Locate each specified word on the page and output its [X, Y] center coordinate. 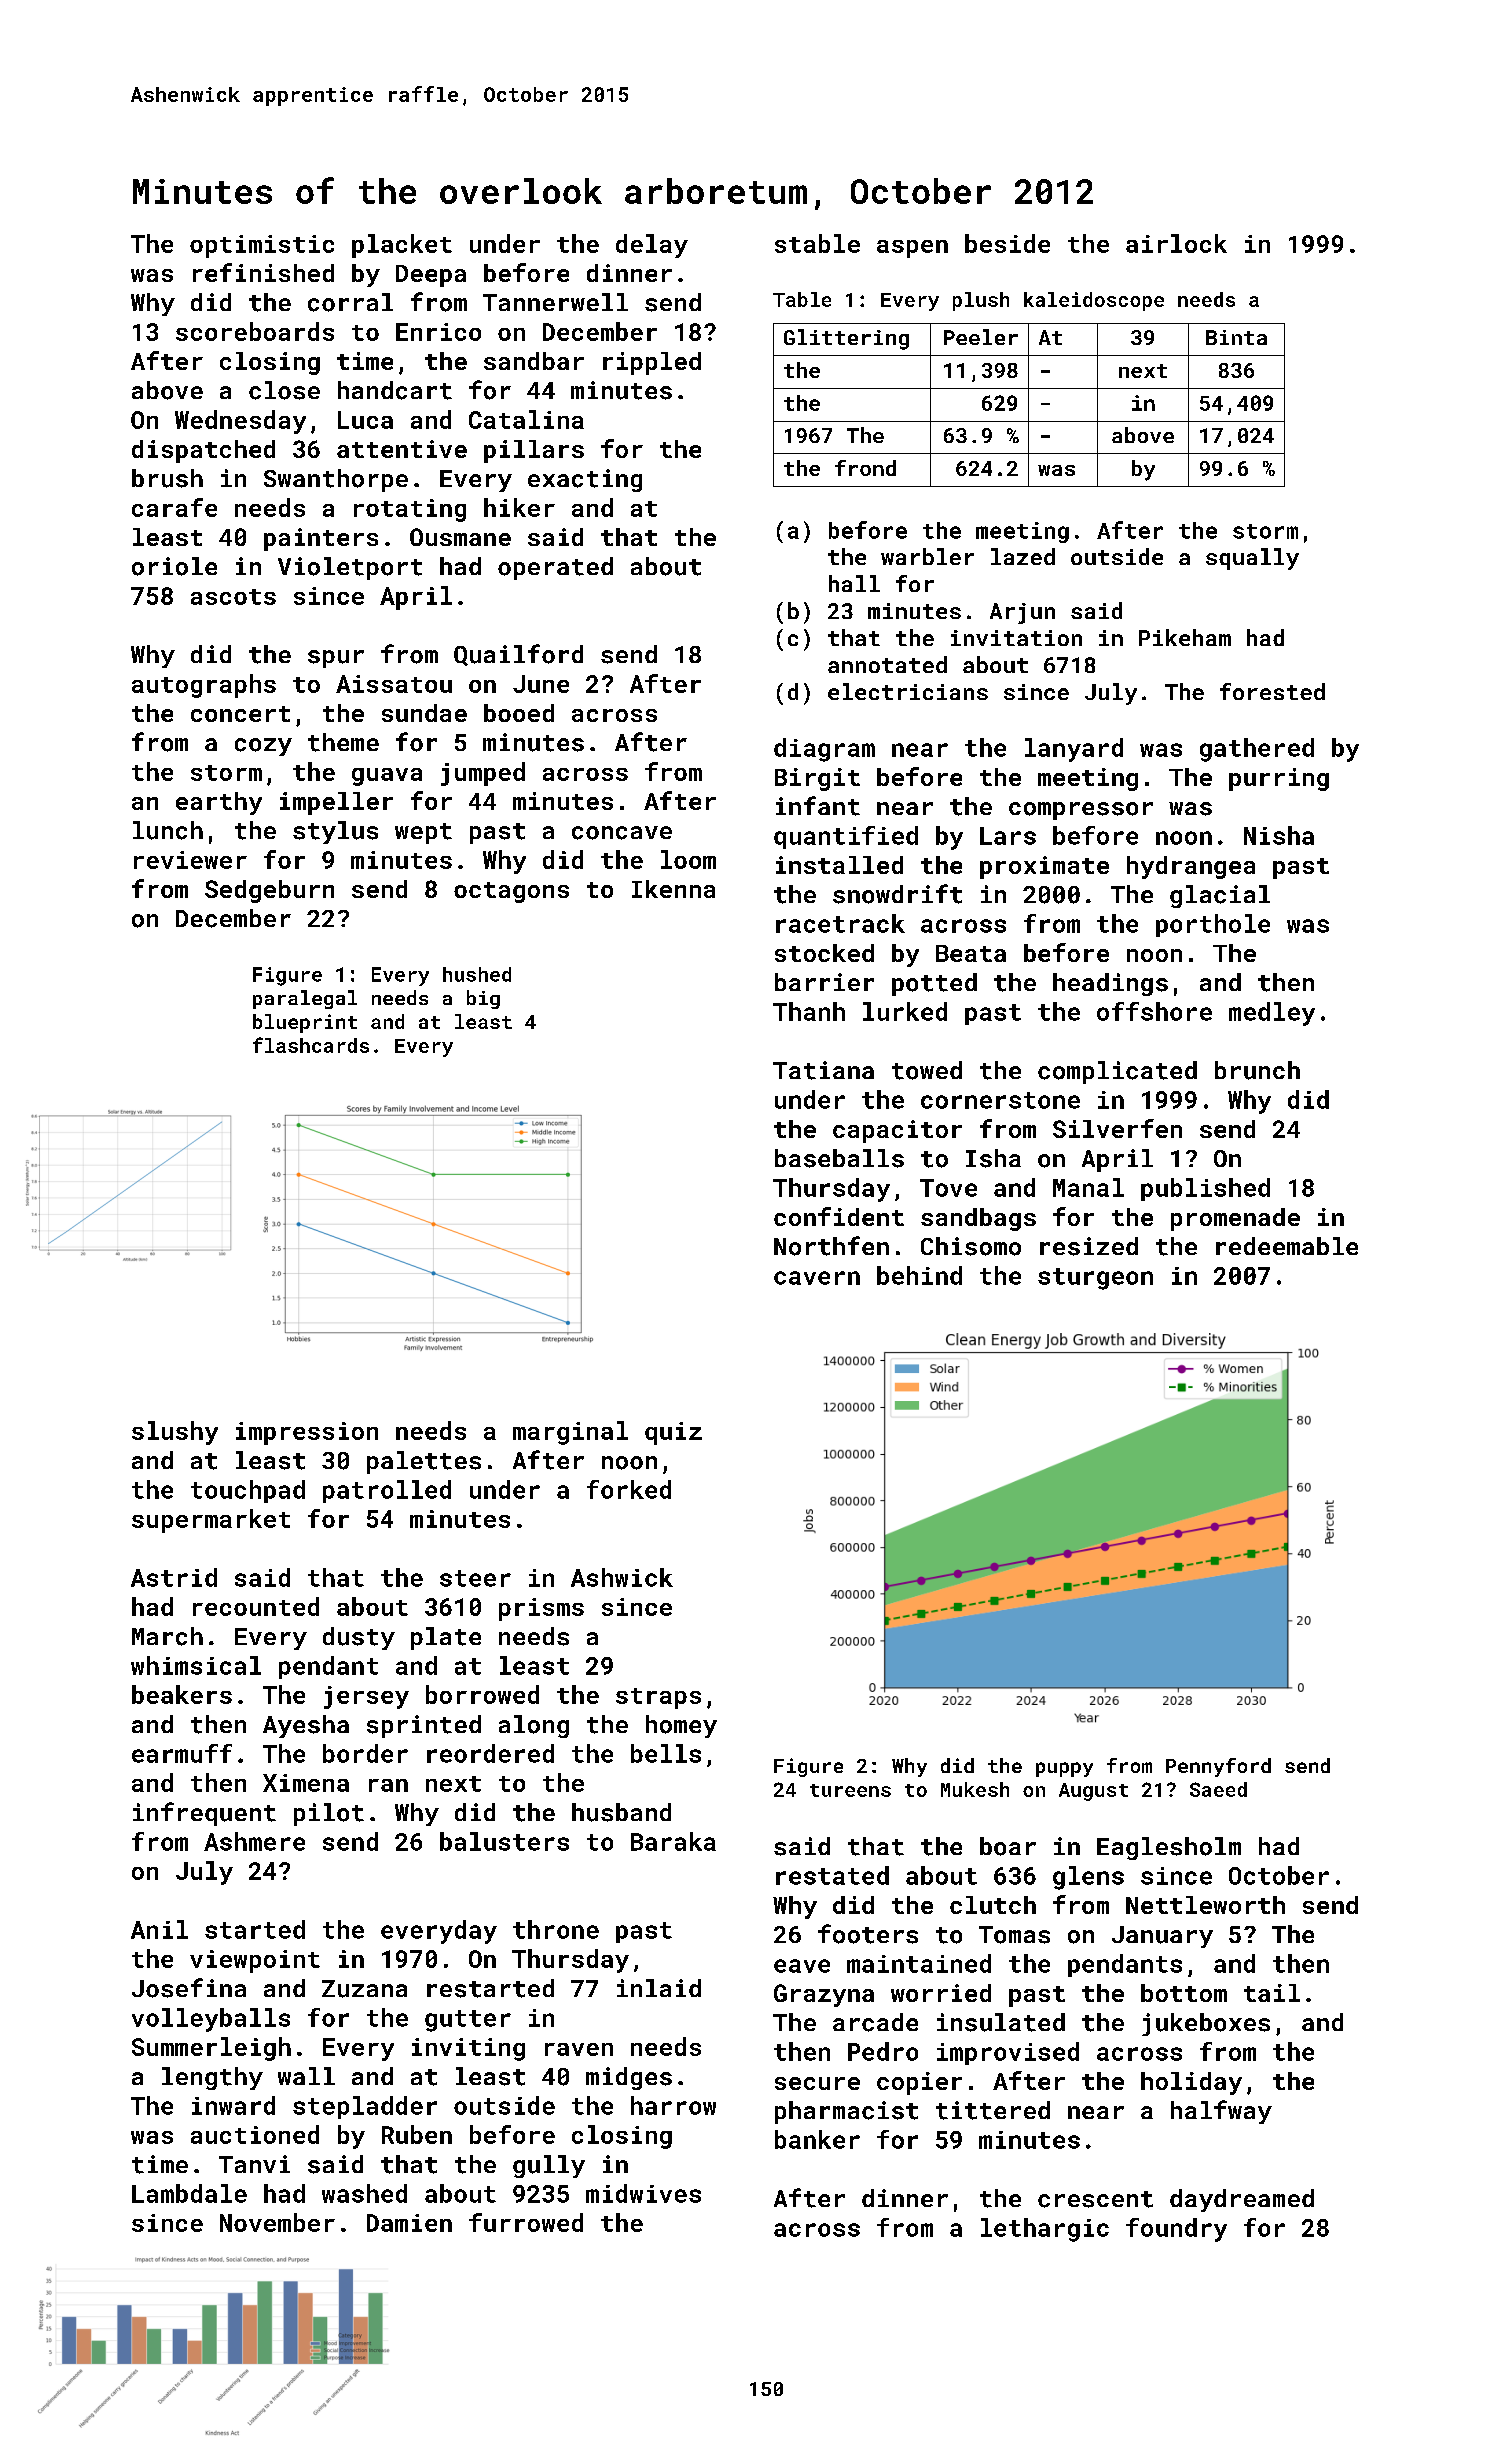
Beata [971, 953]
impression [307, 1433]
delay [652, 246]
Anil [159, 1929]
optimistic [262, 246]
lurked [905, 1011]
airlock [1176, 243]
